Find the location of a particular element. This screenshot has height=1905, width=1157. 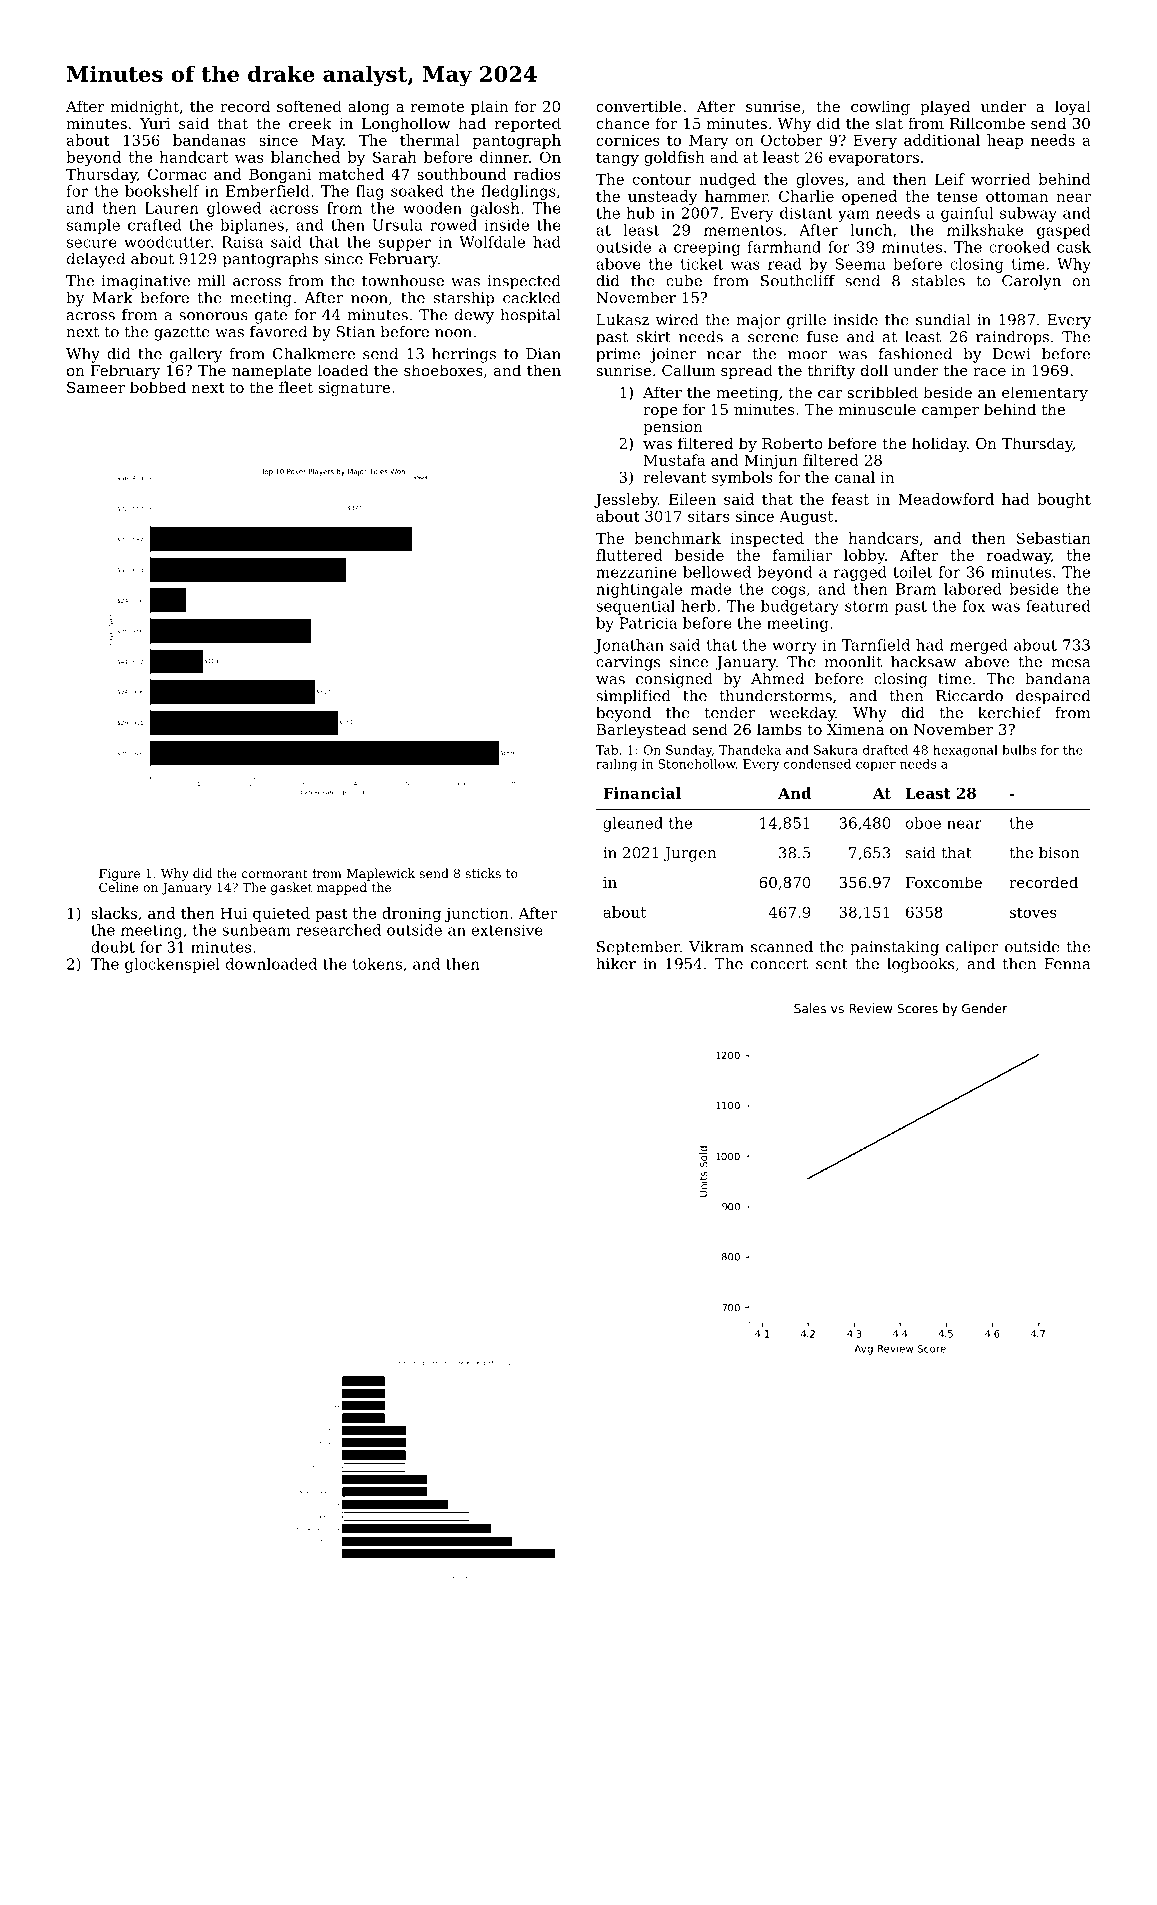

fluttered is located at coordinates (629, 555).
